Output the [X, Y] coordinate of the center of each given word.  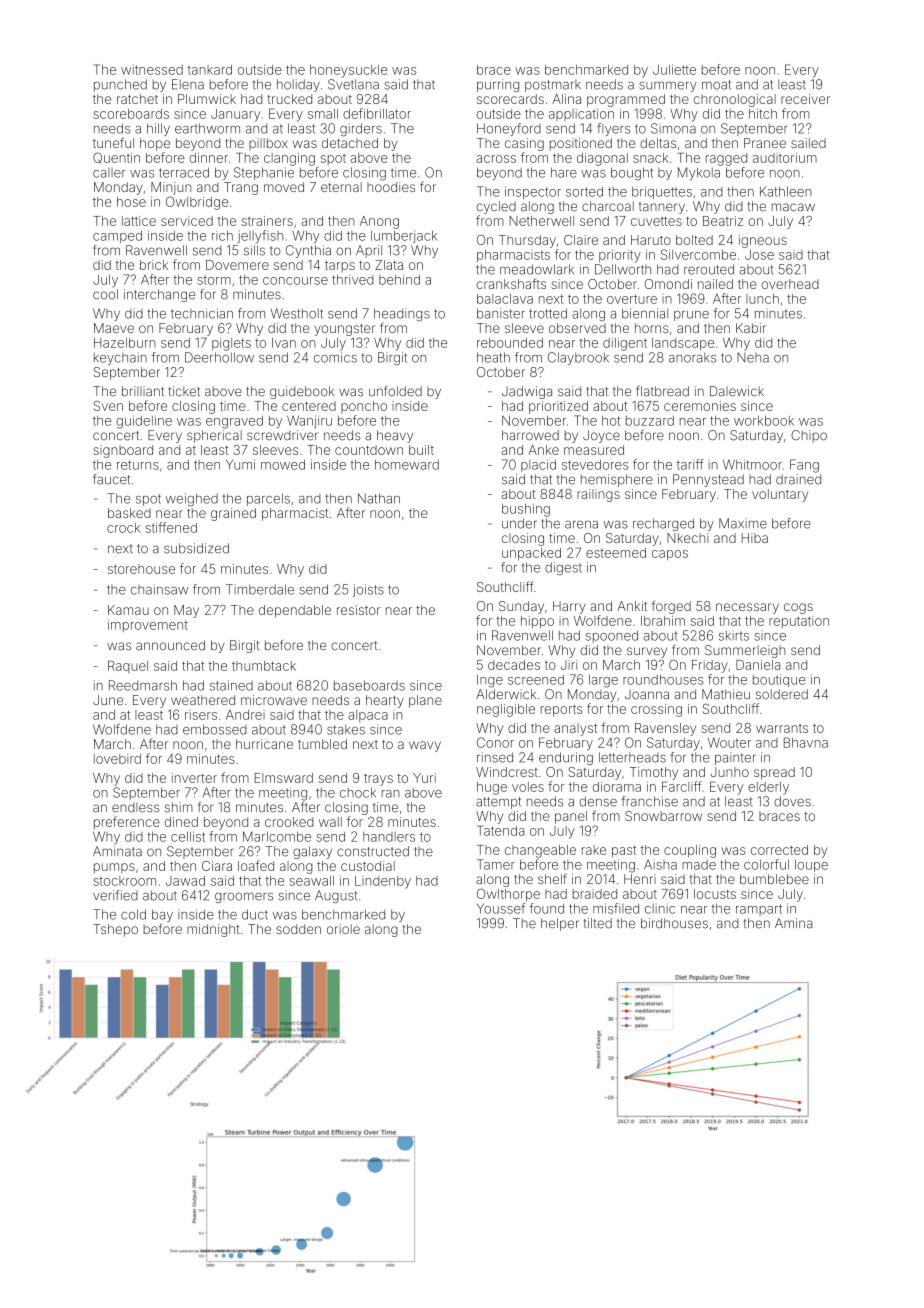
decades [514, 665]
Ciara [217, 866]
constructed [373, 851]
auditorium [785, 158]
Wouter [729, 743]
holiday [298, 85]
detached [350, 143]
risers [201, 715]
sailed [808, 143]
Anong [379, 222]
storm [214, 280]
